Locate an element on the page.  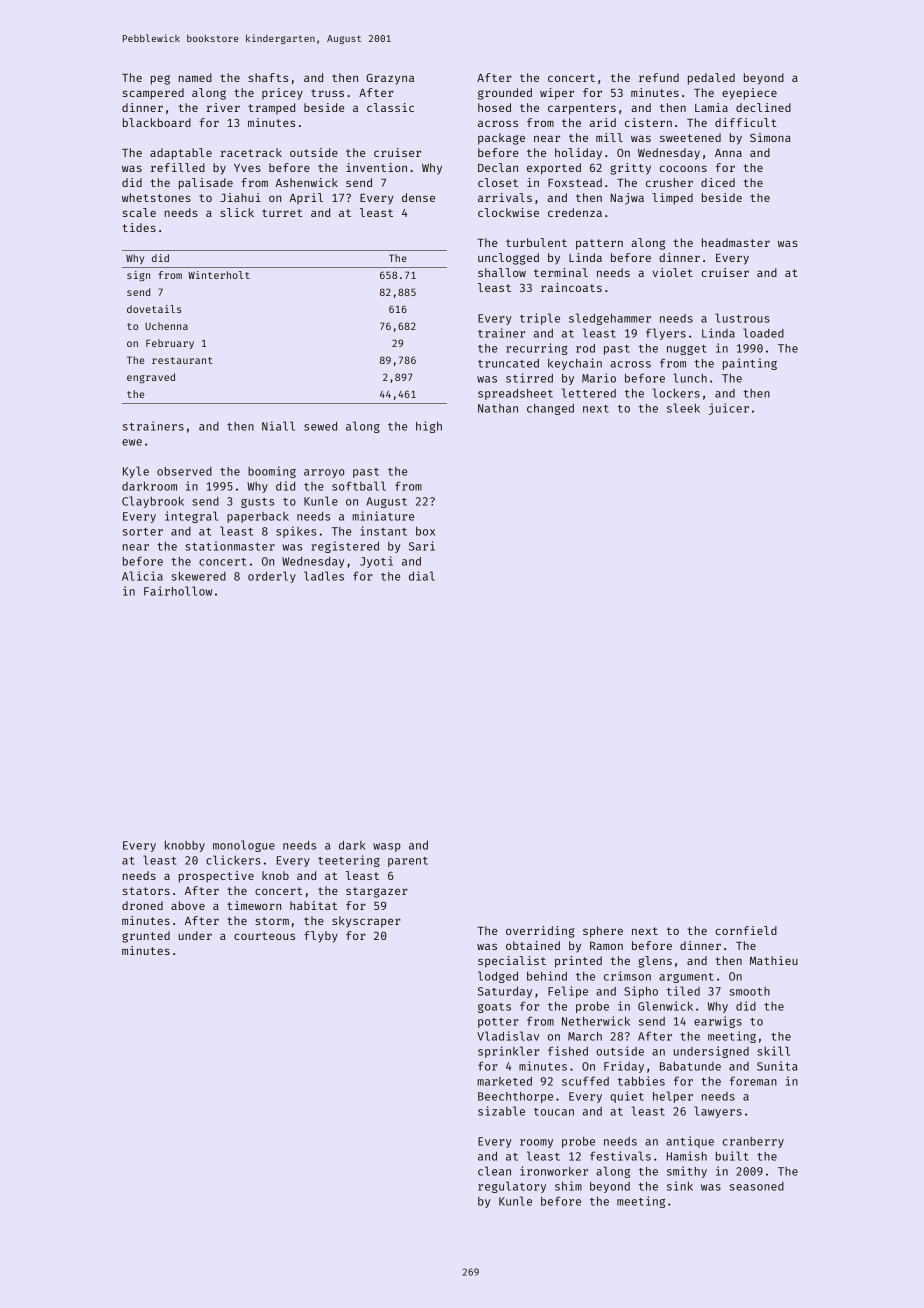
obtained is located at coordinates (533, 945).
